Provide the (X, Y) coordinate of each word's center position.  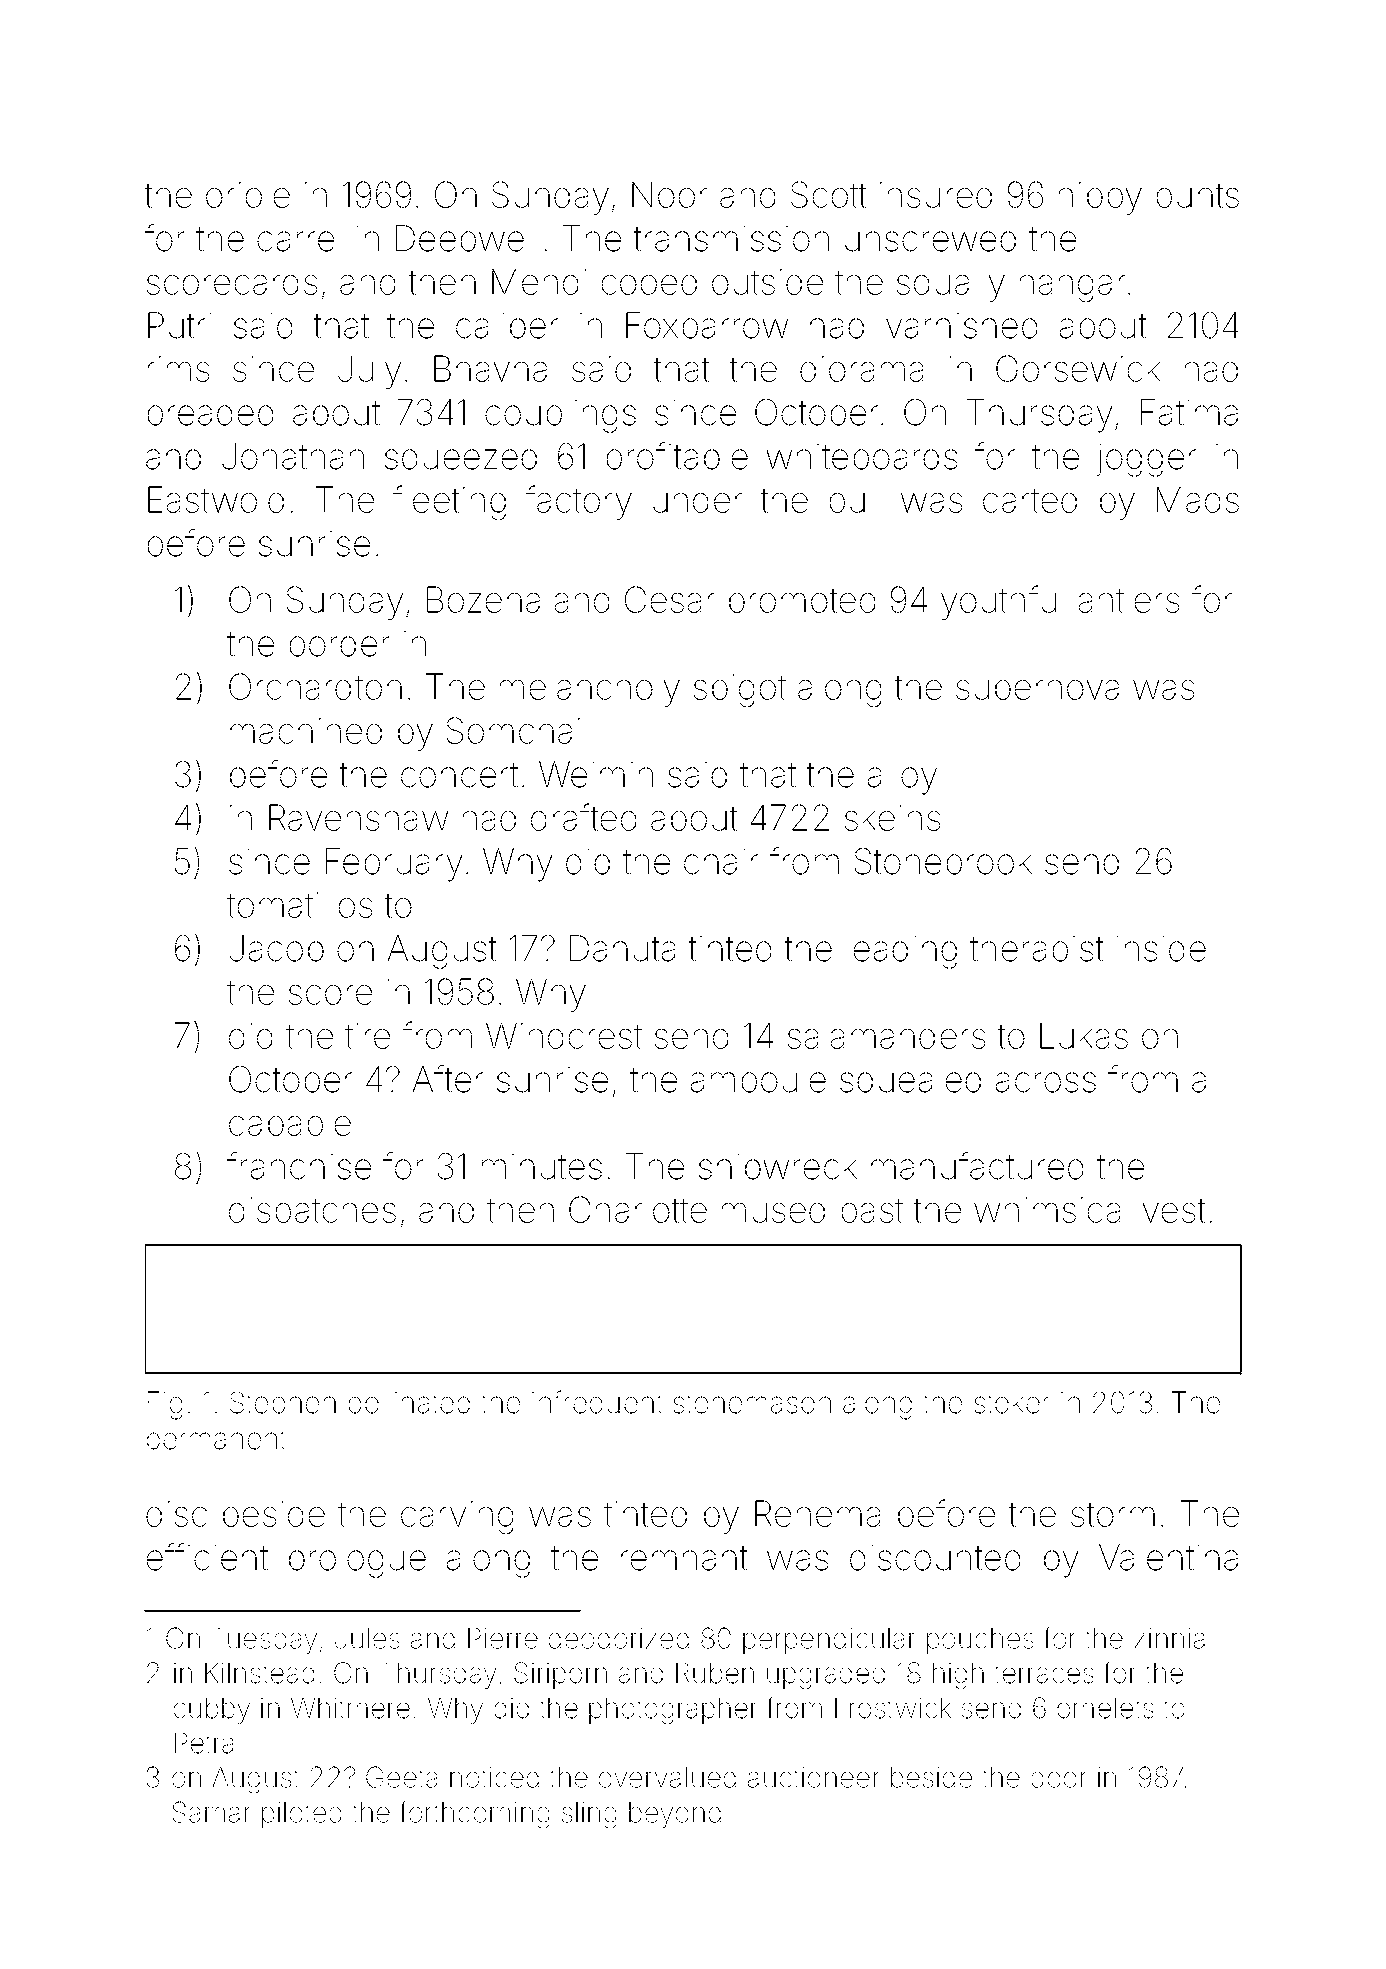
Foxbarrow (707, 325)
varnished (961, 325)
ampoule (758, 1082)
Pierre (503, 1638)
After (447, 1079)
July (369, 372)
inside (1161, 948)
